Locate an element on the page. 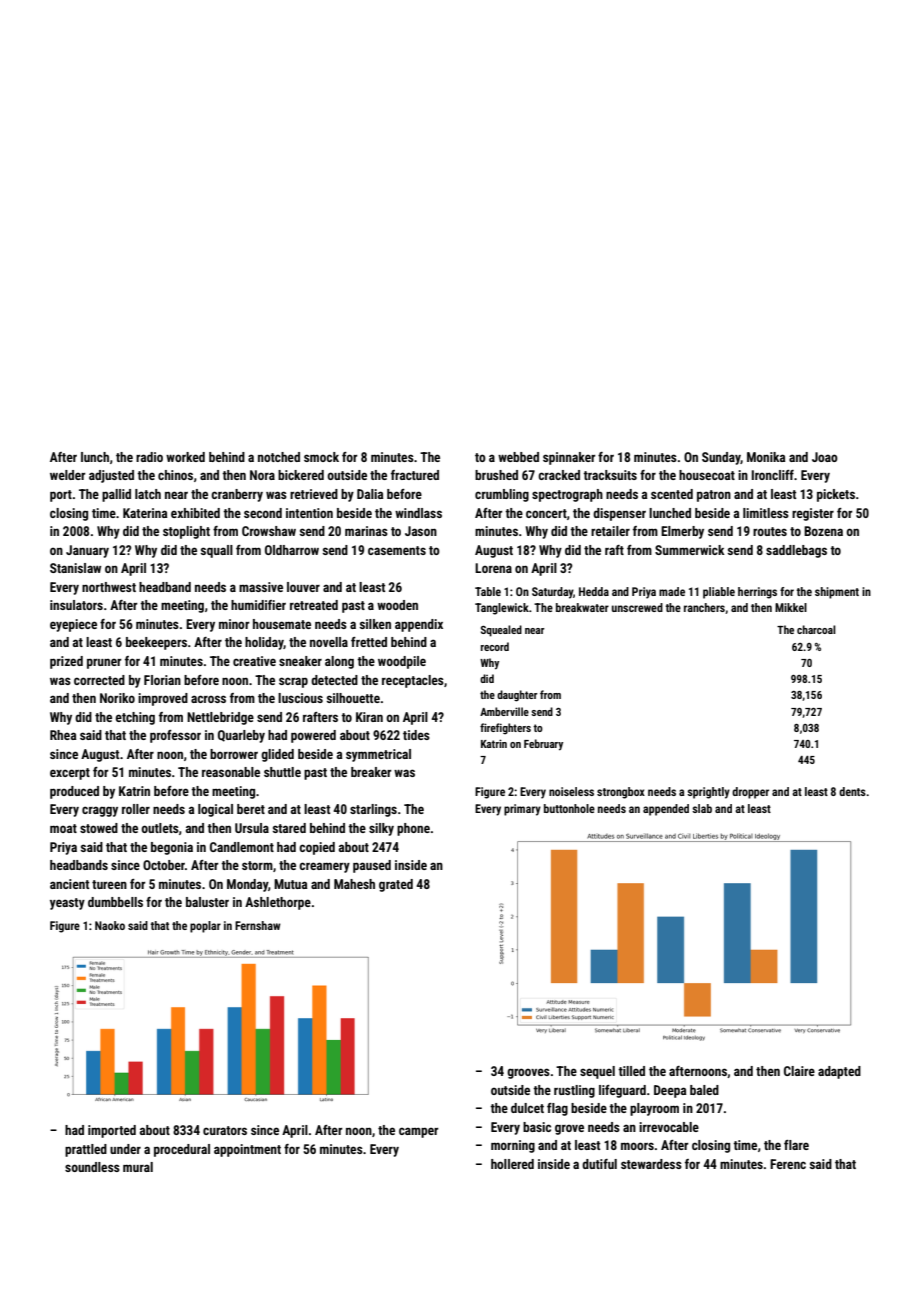 The height and width of the document is (1314, 924). Monika is located at coordinates (766, 457).
